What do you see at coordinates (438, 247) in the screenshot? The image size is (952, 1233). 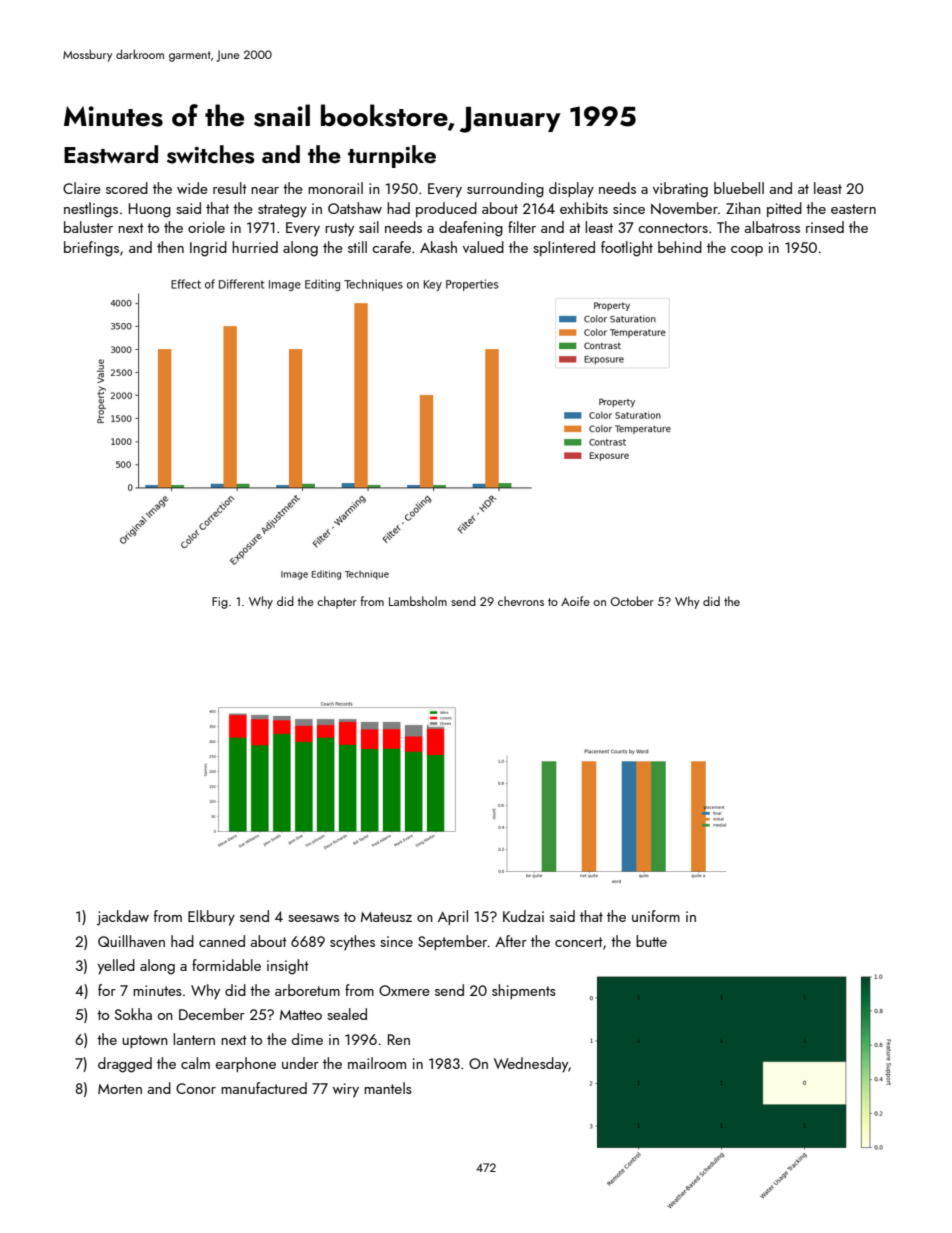 I see `Akash` at bounding box center [438, 247].
